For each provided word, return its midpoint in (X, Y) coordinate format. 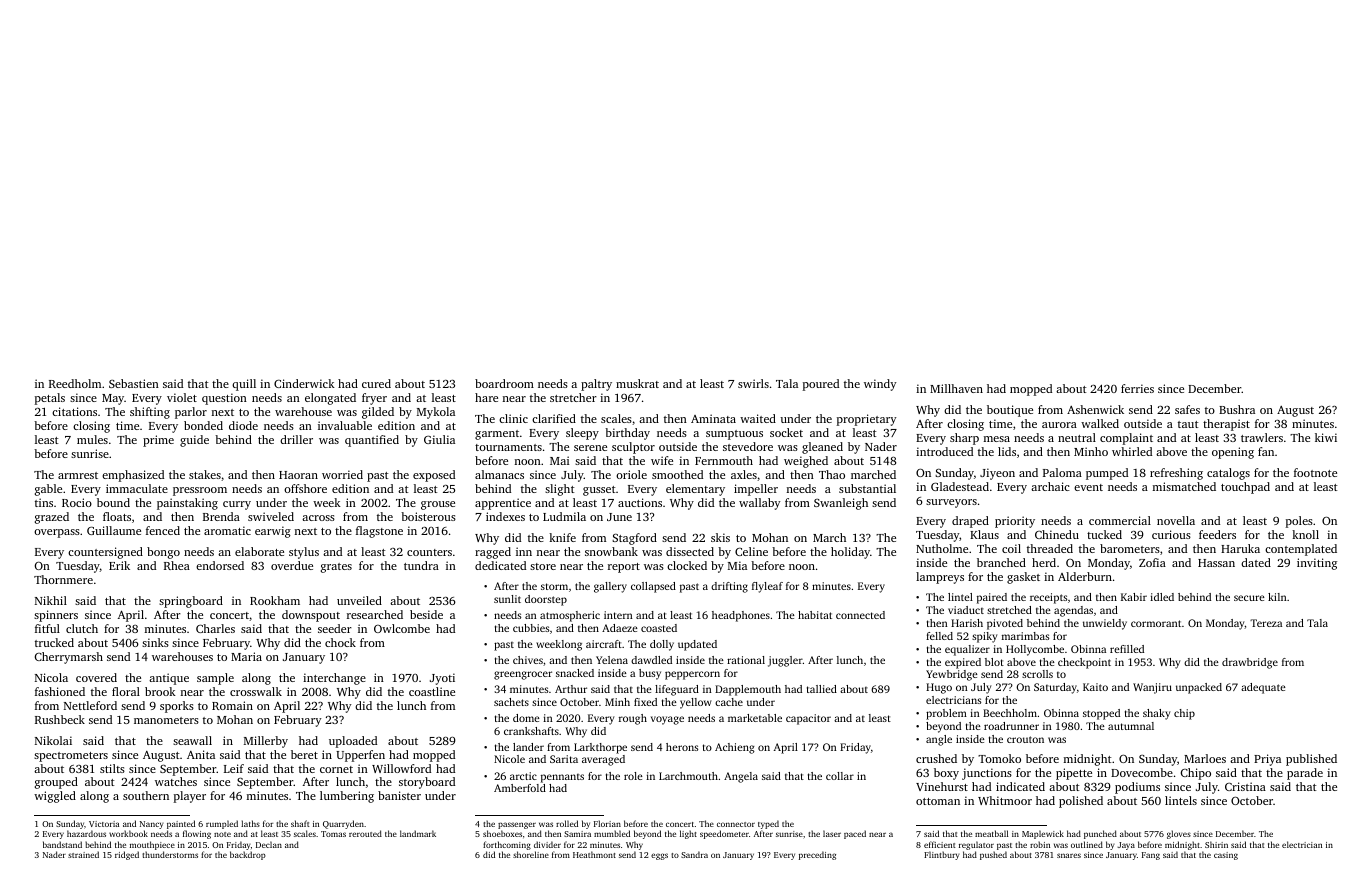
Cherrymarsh (69, 658)
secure (1249, 598)
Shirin (1216, 844)
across (318, 518)
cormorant (1156, 623)
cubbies (531, 628)
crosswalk (256, 691)
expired (963, 663)
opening (1233, 453)
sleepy (582, 434)
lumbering (347, 797)
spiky (985, 637)
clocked (687, 565)
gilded (378, 413)
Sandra (694, 854)
